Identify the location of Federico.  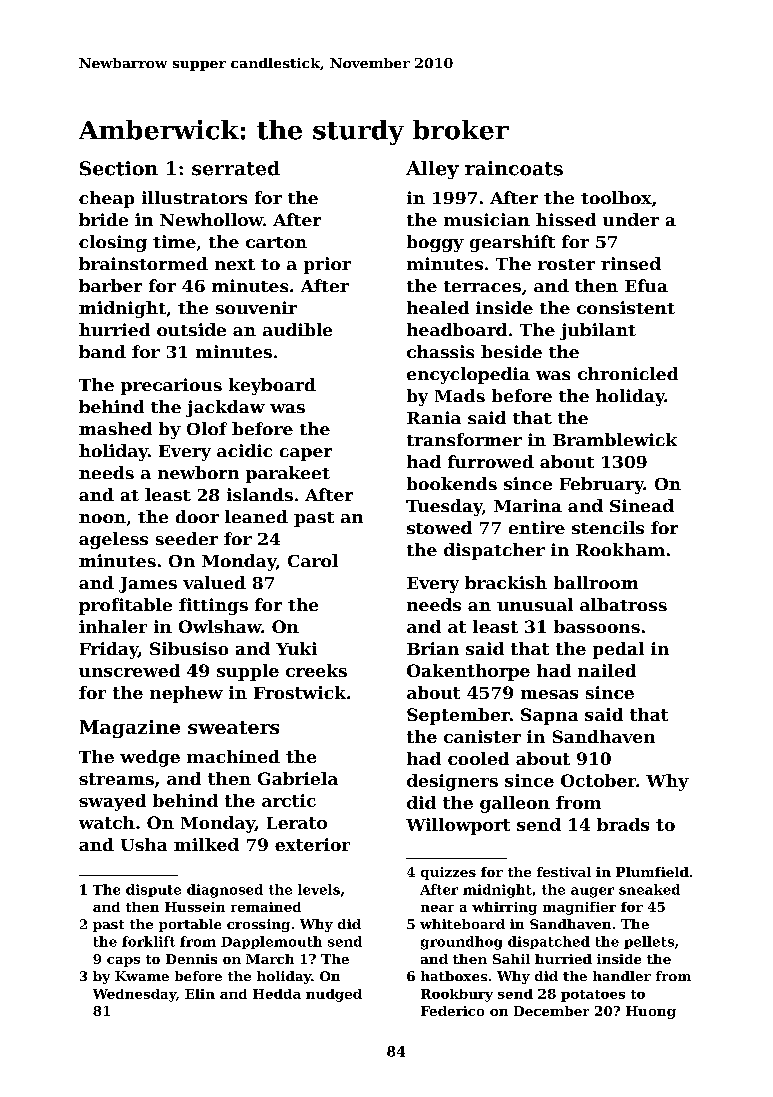
(452, 1011).
